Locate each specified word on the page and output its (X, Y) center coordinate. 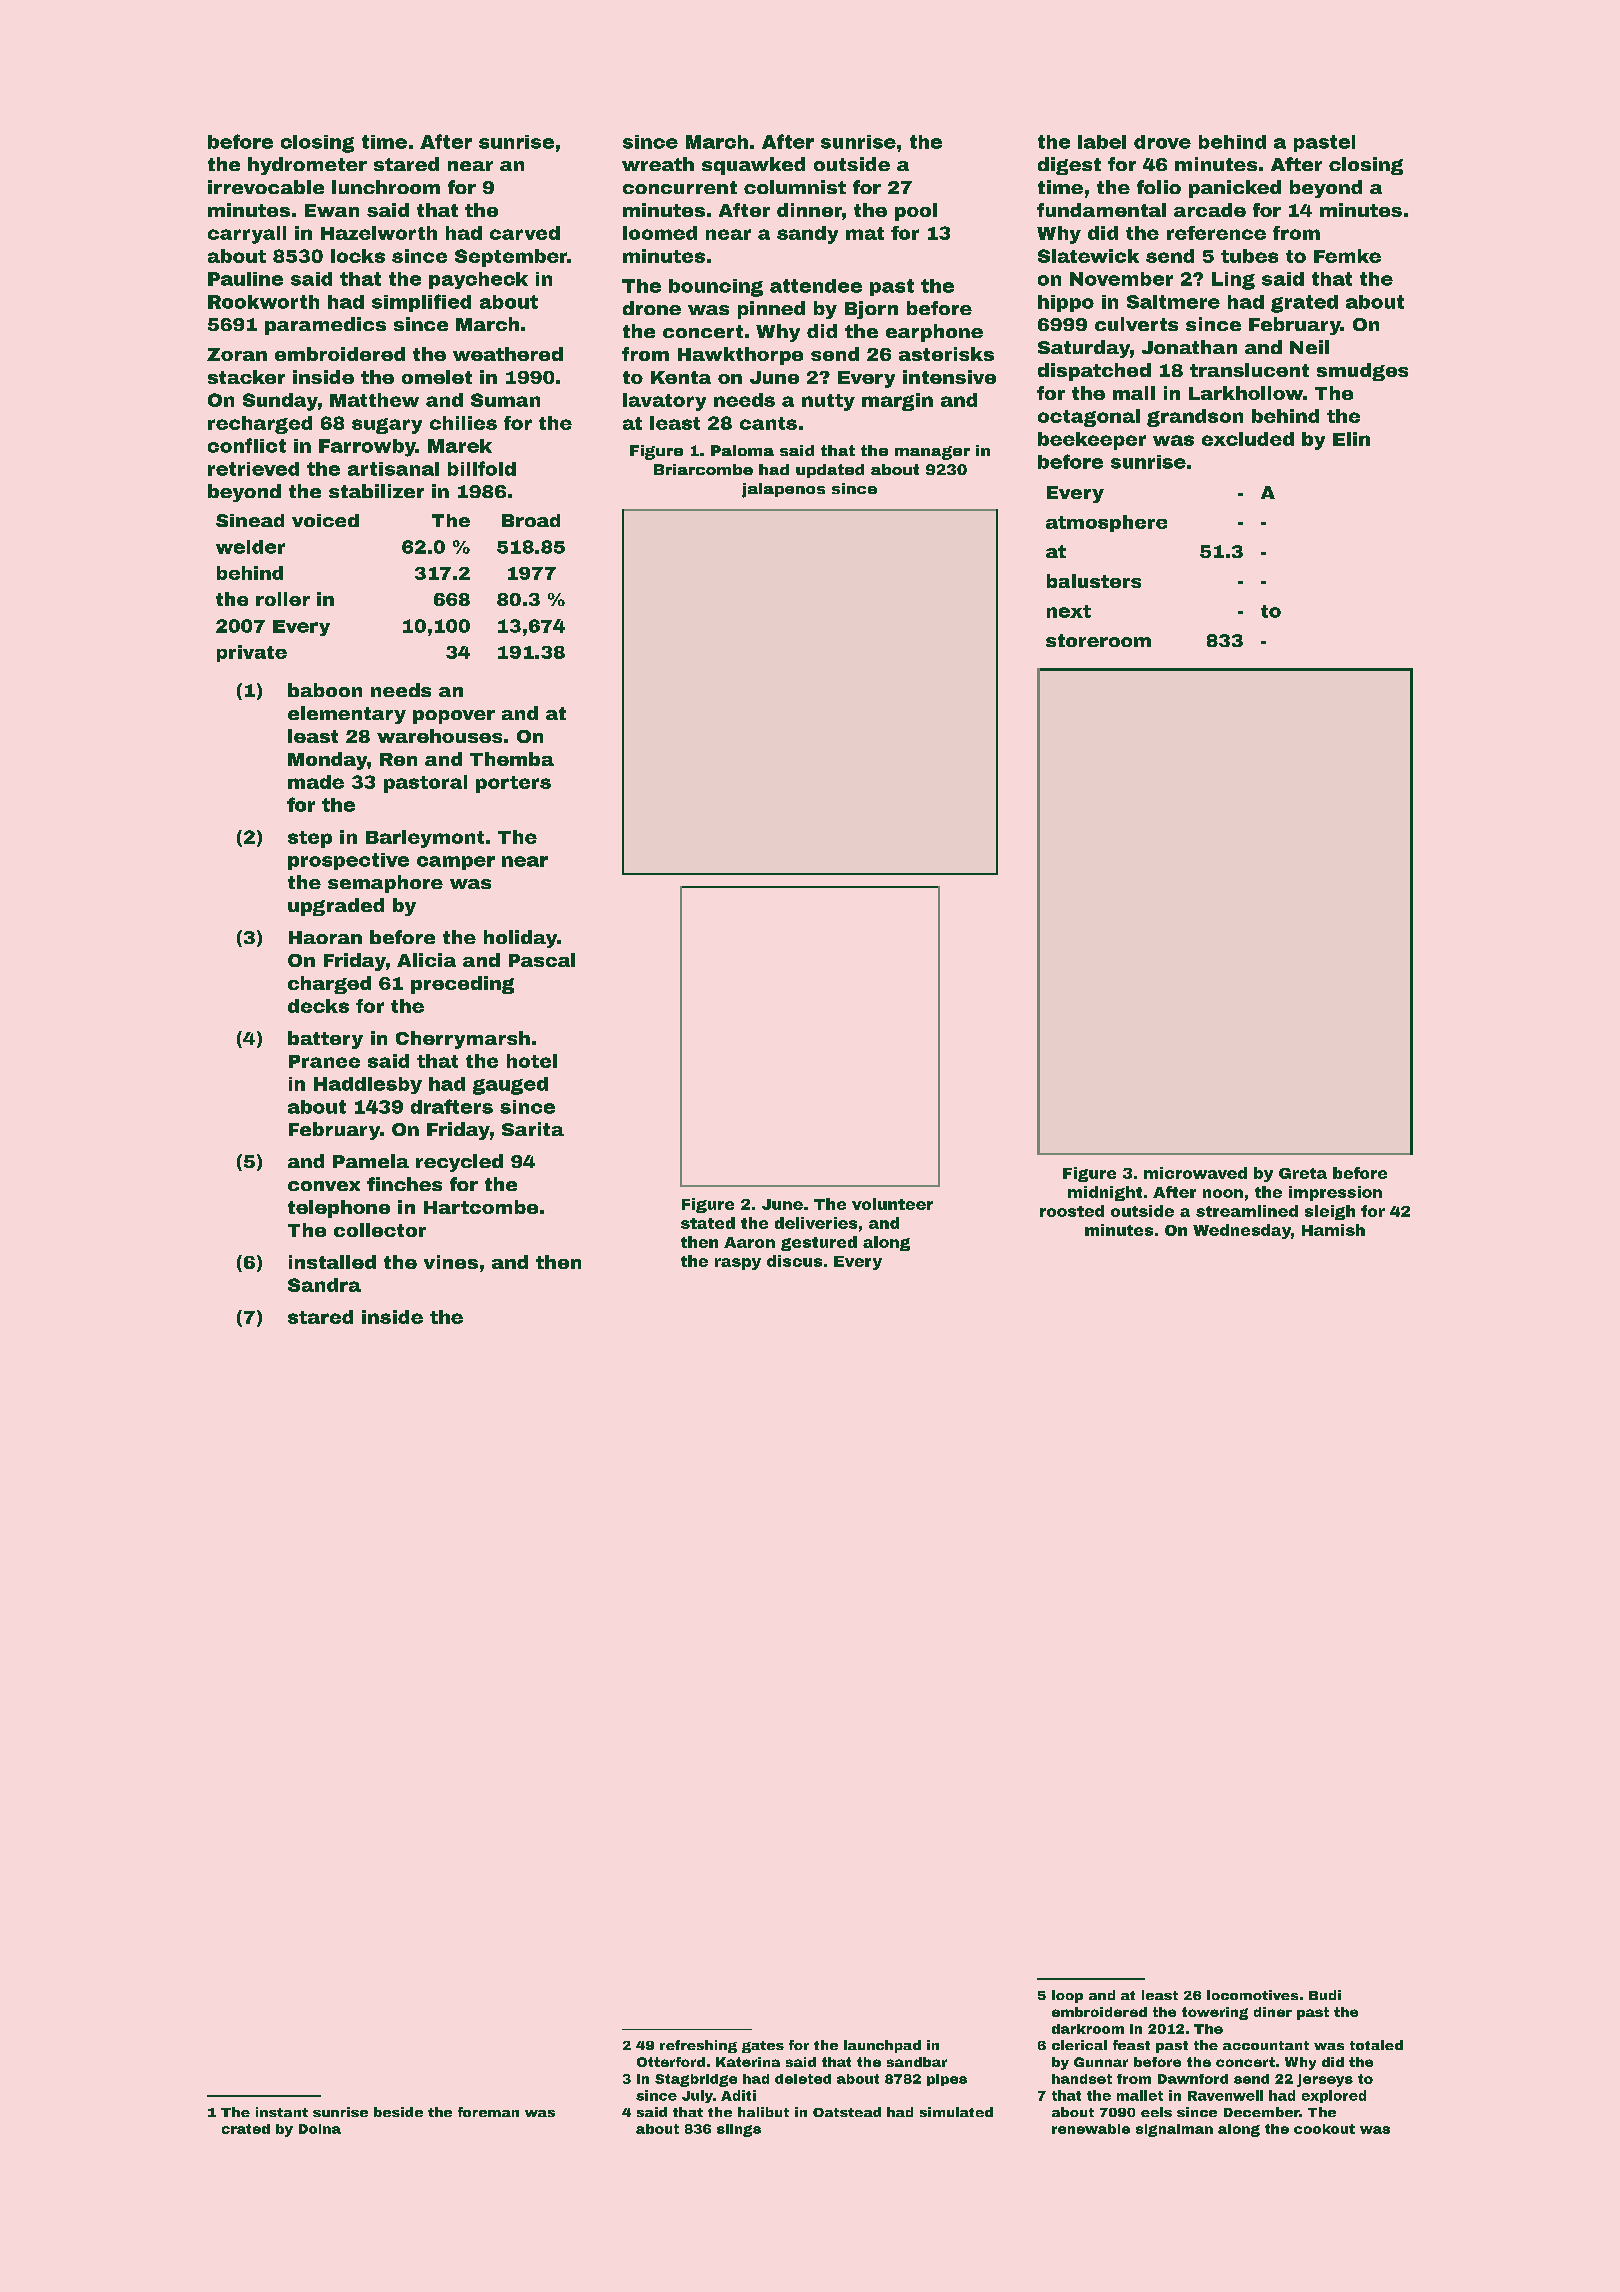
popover (454, 717)
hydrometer (307, 166)
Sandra (324, 1285)
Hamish (1333, 1230)
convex (324, 1186)
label (1102, 142)
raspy (738, 1264)
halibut (763, 2112)
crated (246, 2129)
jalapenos (783, 490)
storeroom (1098, 640)
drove (1162, 142)
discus (794, 1261)
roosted (1072, 1211)
